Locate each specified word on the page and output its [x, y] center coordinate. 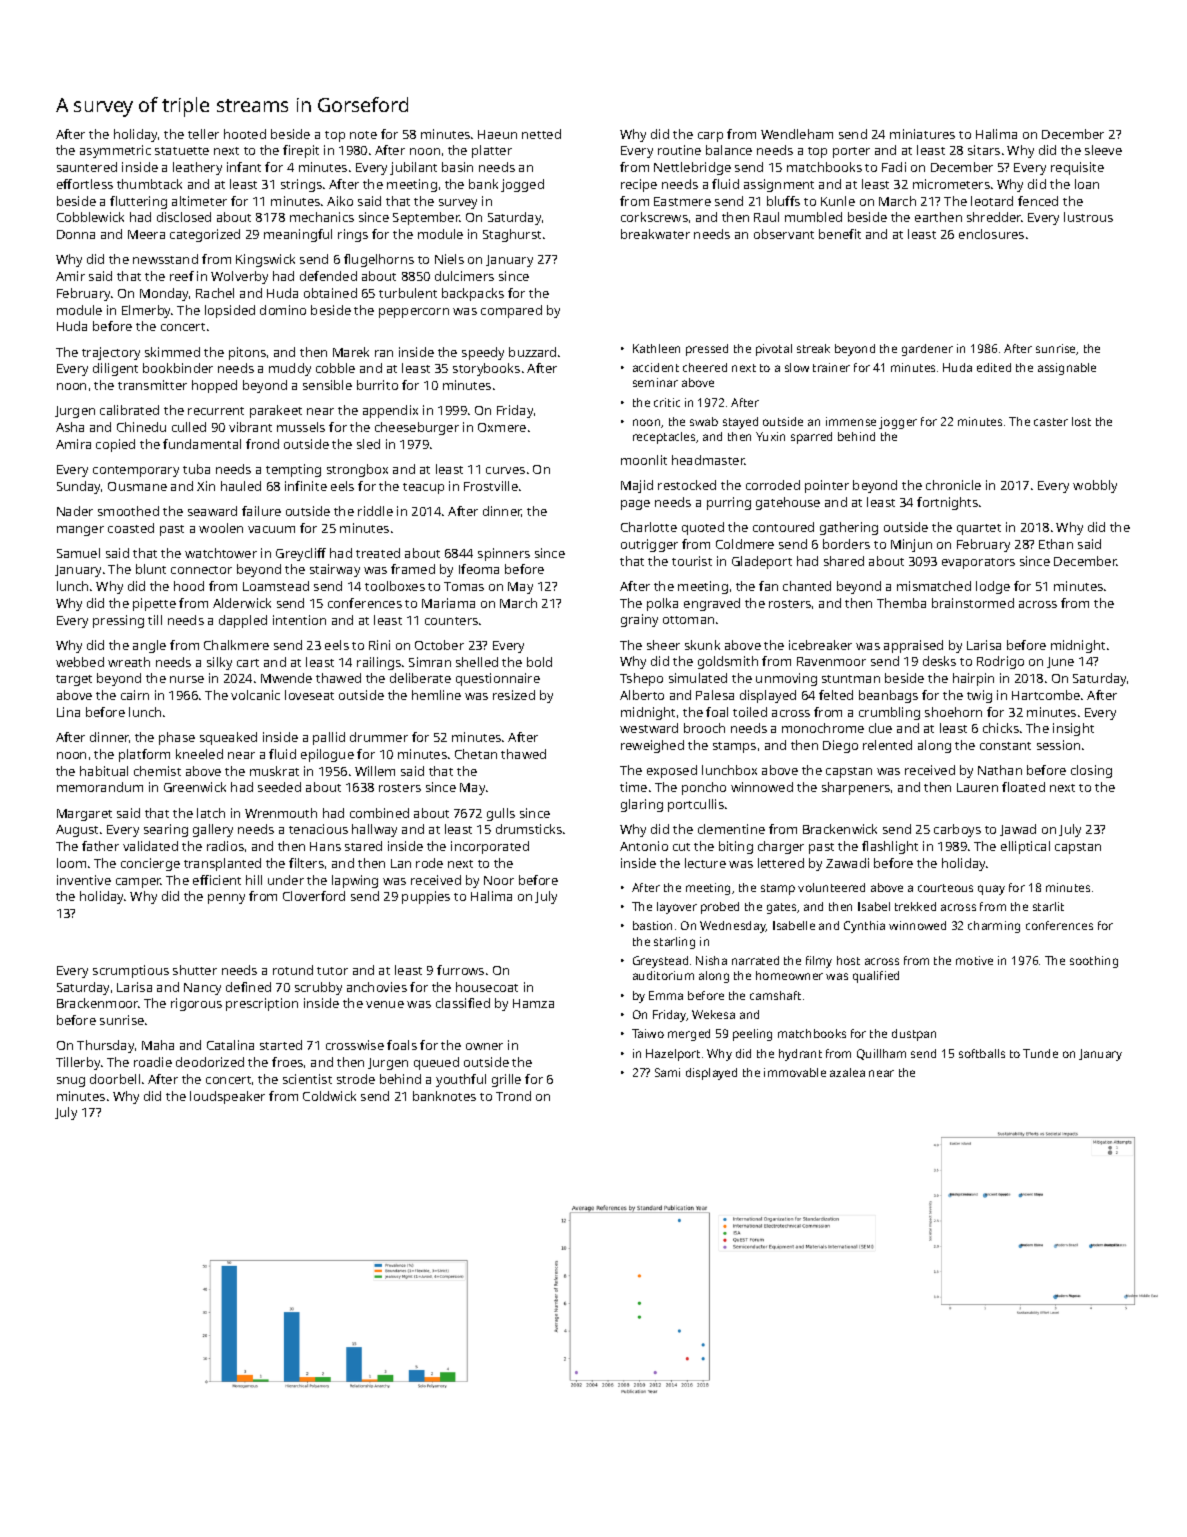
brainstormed [973, 603]
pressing [118, 621]
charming [994, 927]
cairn [135, 695]
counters [451, 621]
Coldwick [329, 1096]
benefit [840, 234]
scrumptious [131, 971]
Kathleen [656, 348]
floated [1023, 787]
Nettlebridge [692, 168]
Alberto [642, 695]
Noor [499, 880]
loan [1087, 184]
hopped [214, 386]
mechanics [322, 217]
